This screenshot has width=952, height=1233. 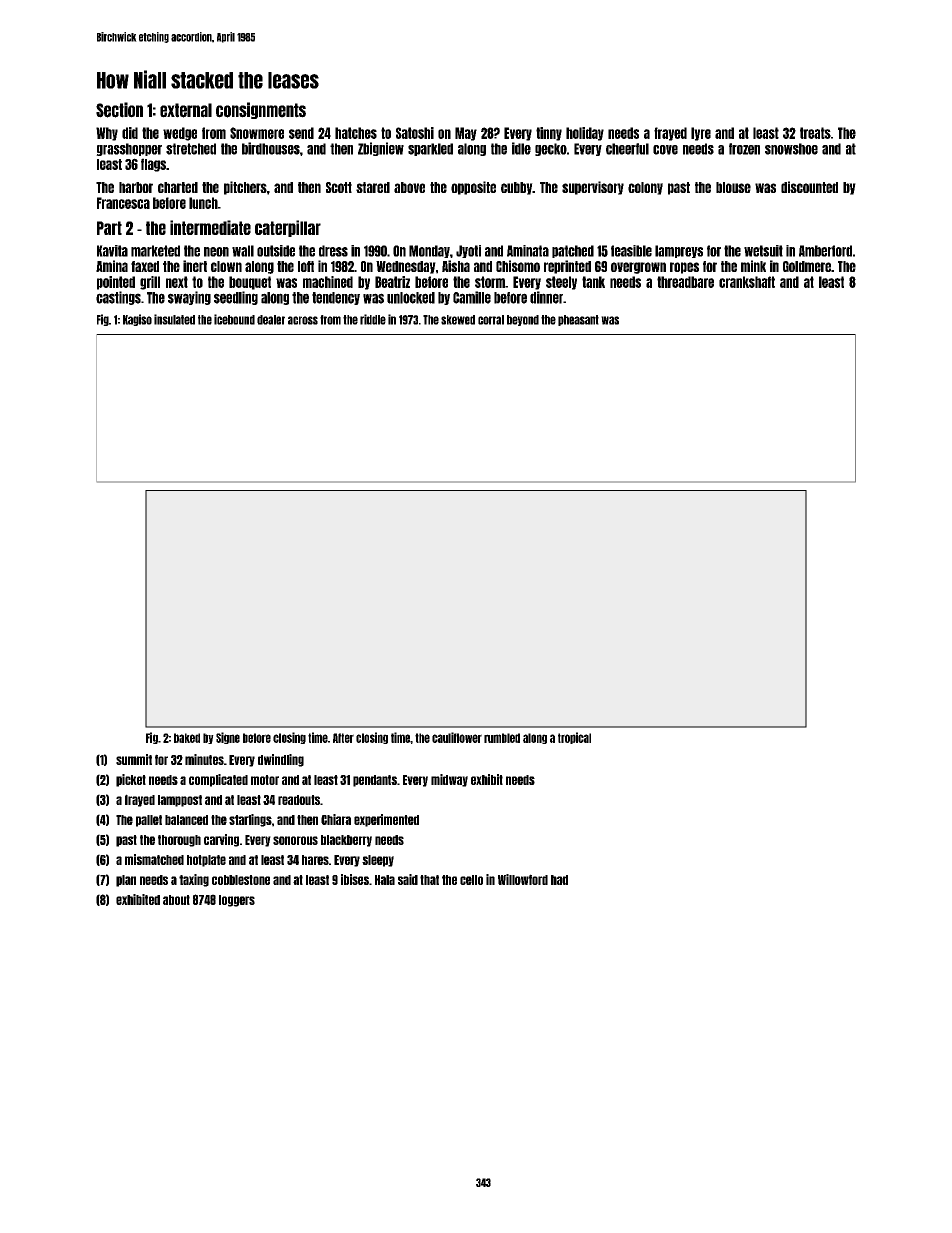 What do you see at coordinates (328, 282) in the screenshot?
I see `machined` at bounding box center [328, 282].
